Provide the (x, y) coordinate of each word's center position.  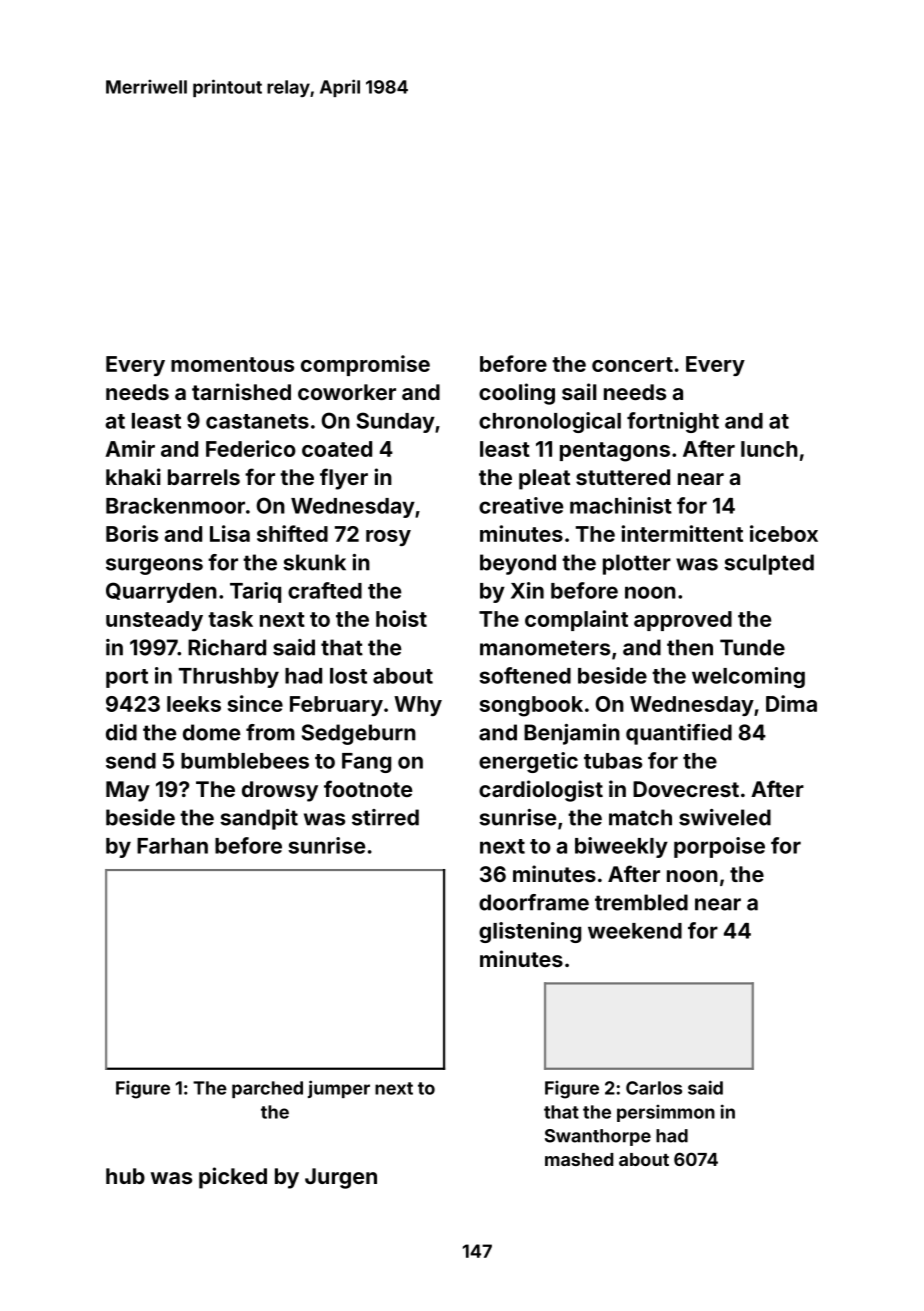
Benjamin (572, 734)
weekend (635, 931)
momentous (232, 364)
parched (267, 1089)
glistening (530, 932)
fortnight (673, 422)
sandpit (259, 819)
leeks (194, 704)
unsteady (154, 621)
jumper (339, 1089)
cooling (517, 394)
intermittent (682, 533)
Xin (527, 590)
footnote (368, 788)
